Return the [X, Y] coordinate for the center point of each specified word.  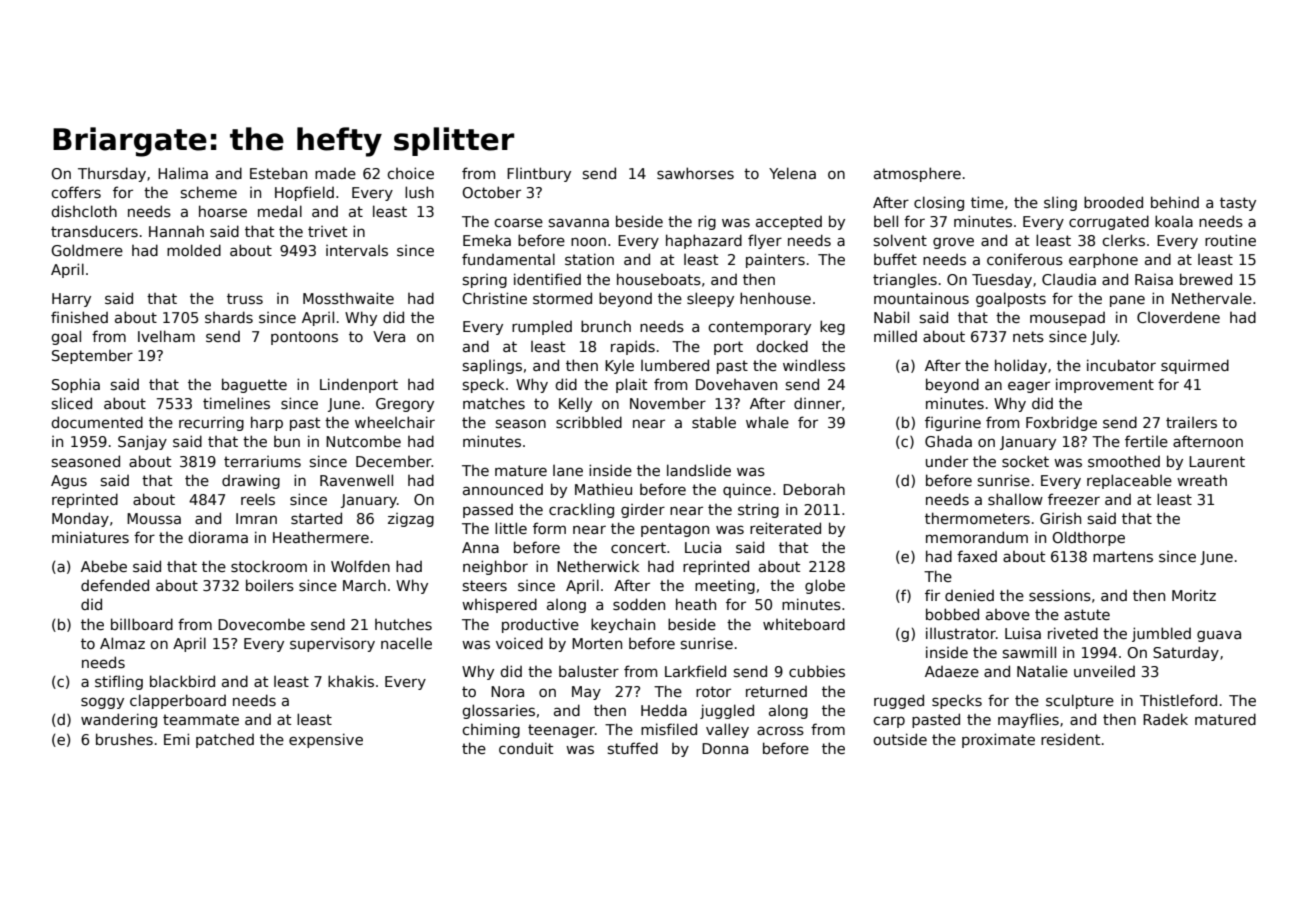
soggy [102, 703]
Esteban [278, 173]
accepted [789, 223]
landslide [699, 470]
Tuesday [1002, 280]
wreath [1202, 480]
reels [258, 499]
